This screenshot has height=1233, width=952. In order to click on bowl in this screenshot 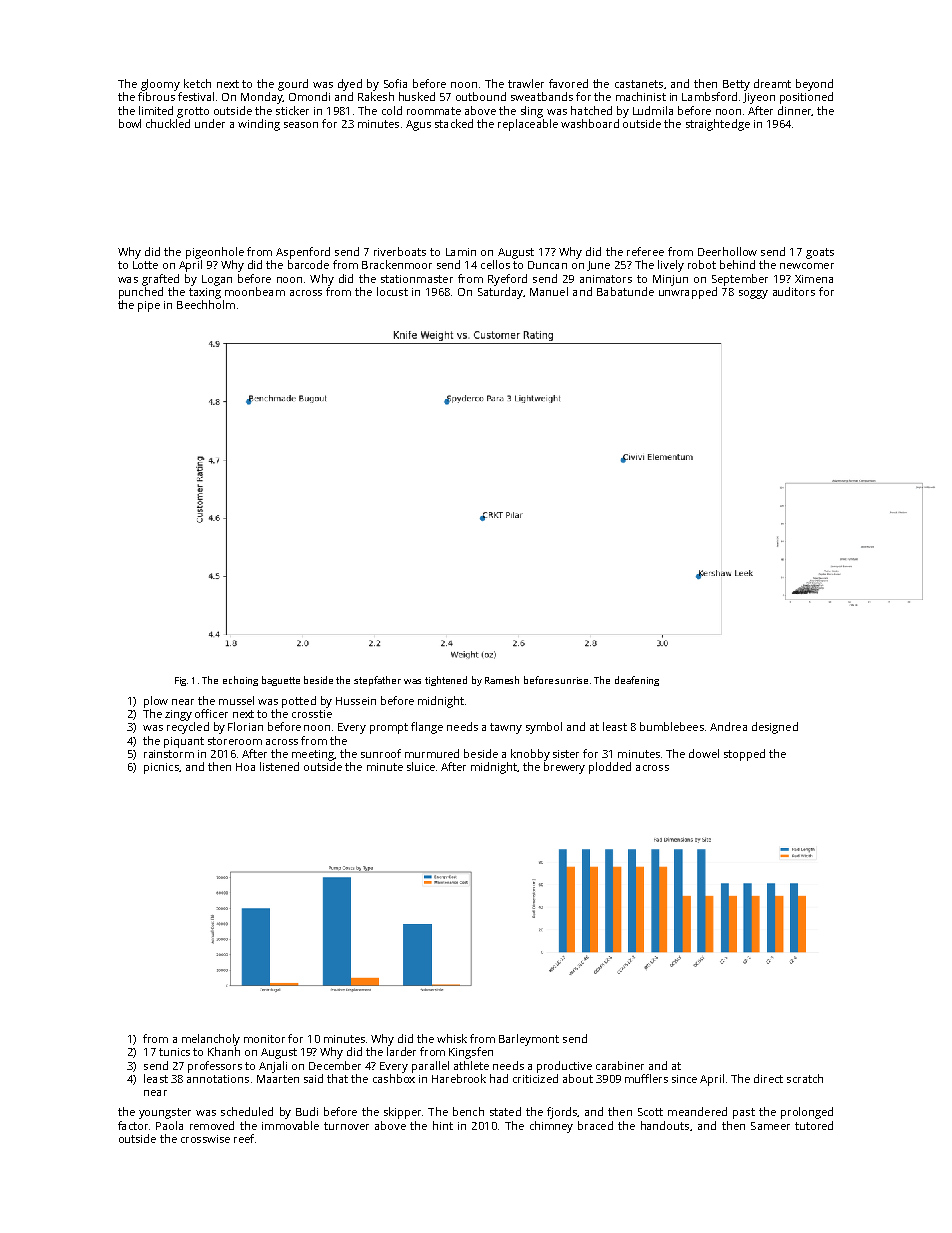, I will do `click(130, 123)`.
